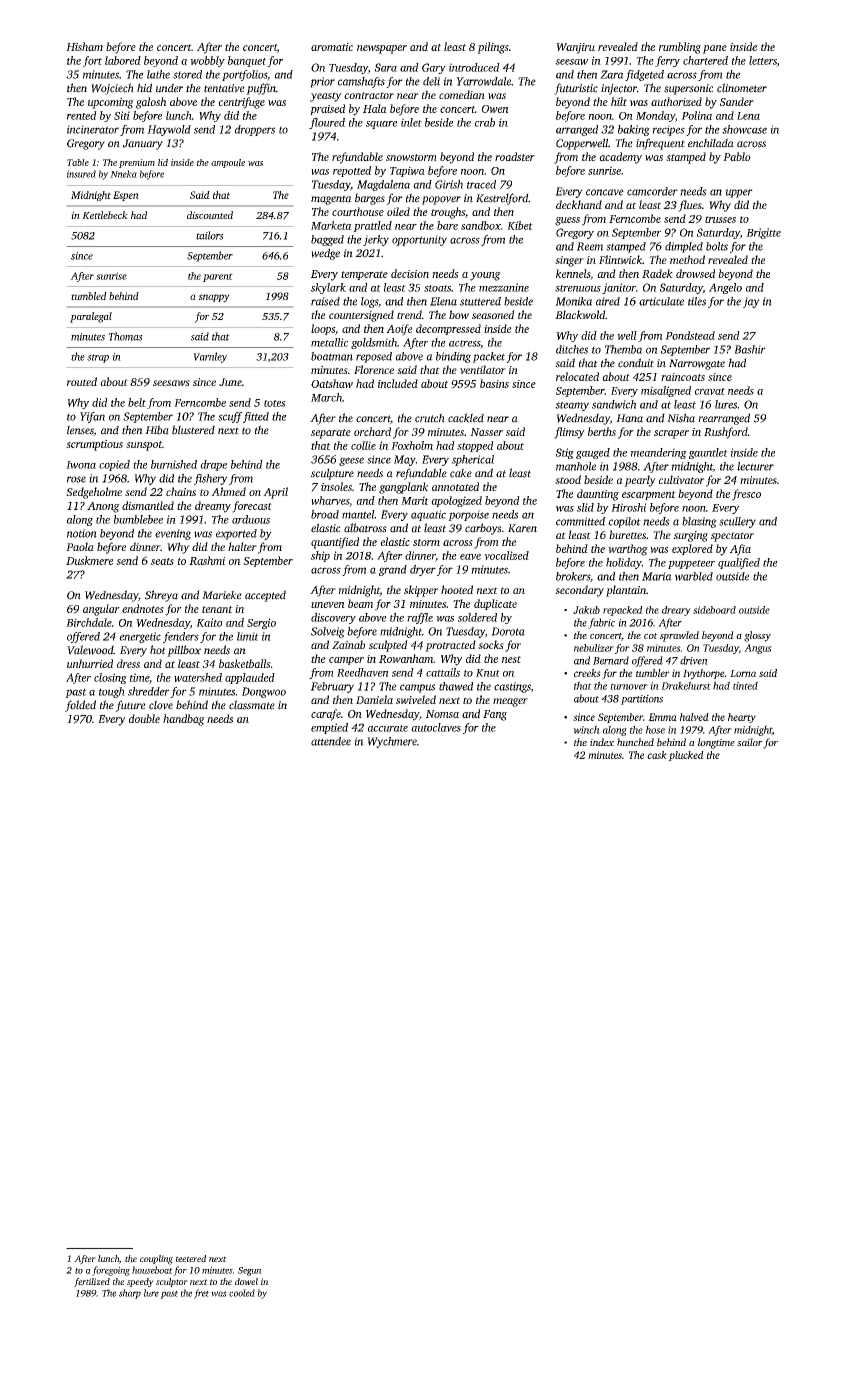  I want to click on Wanjiru, so click(575, 48).
